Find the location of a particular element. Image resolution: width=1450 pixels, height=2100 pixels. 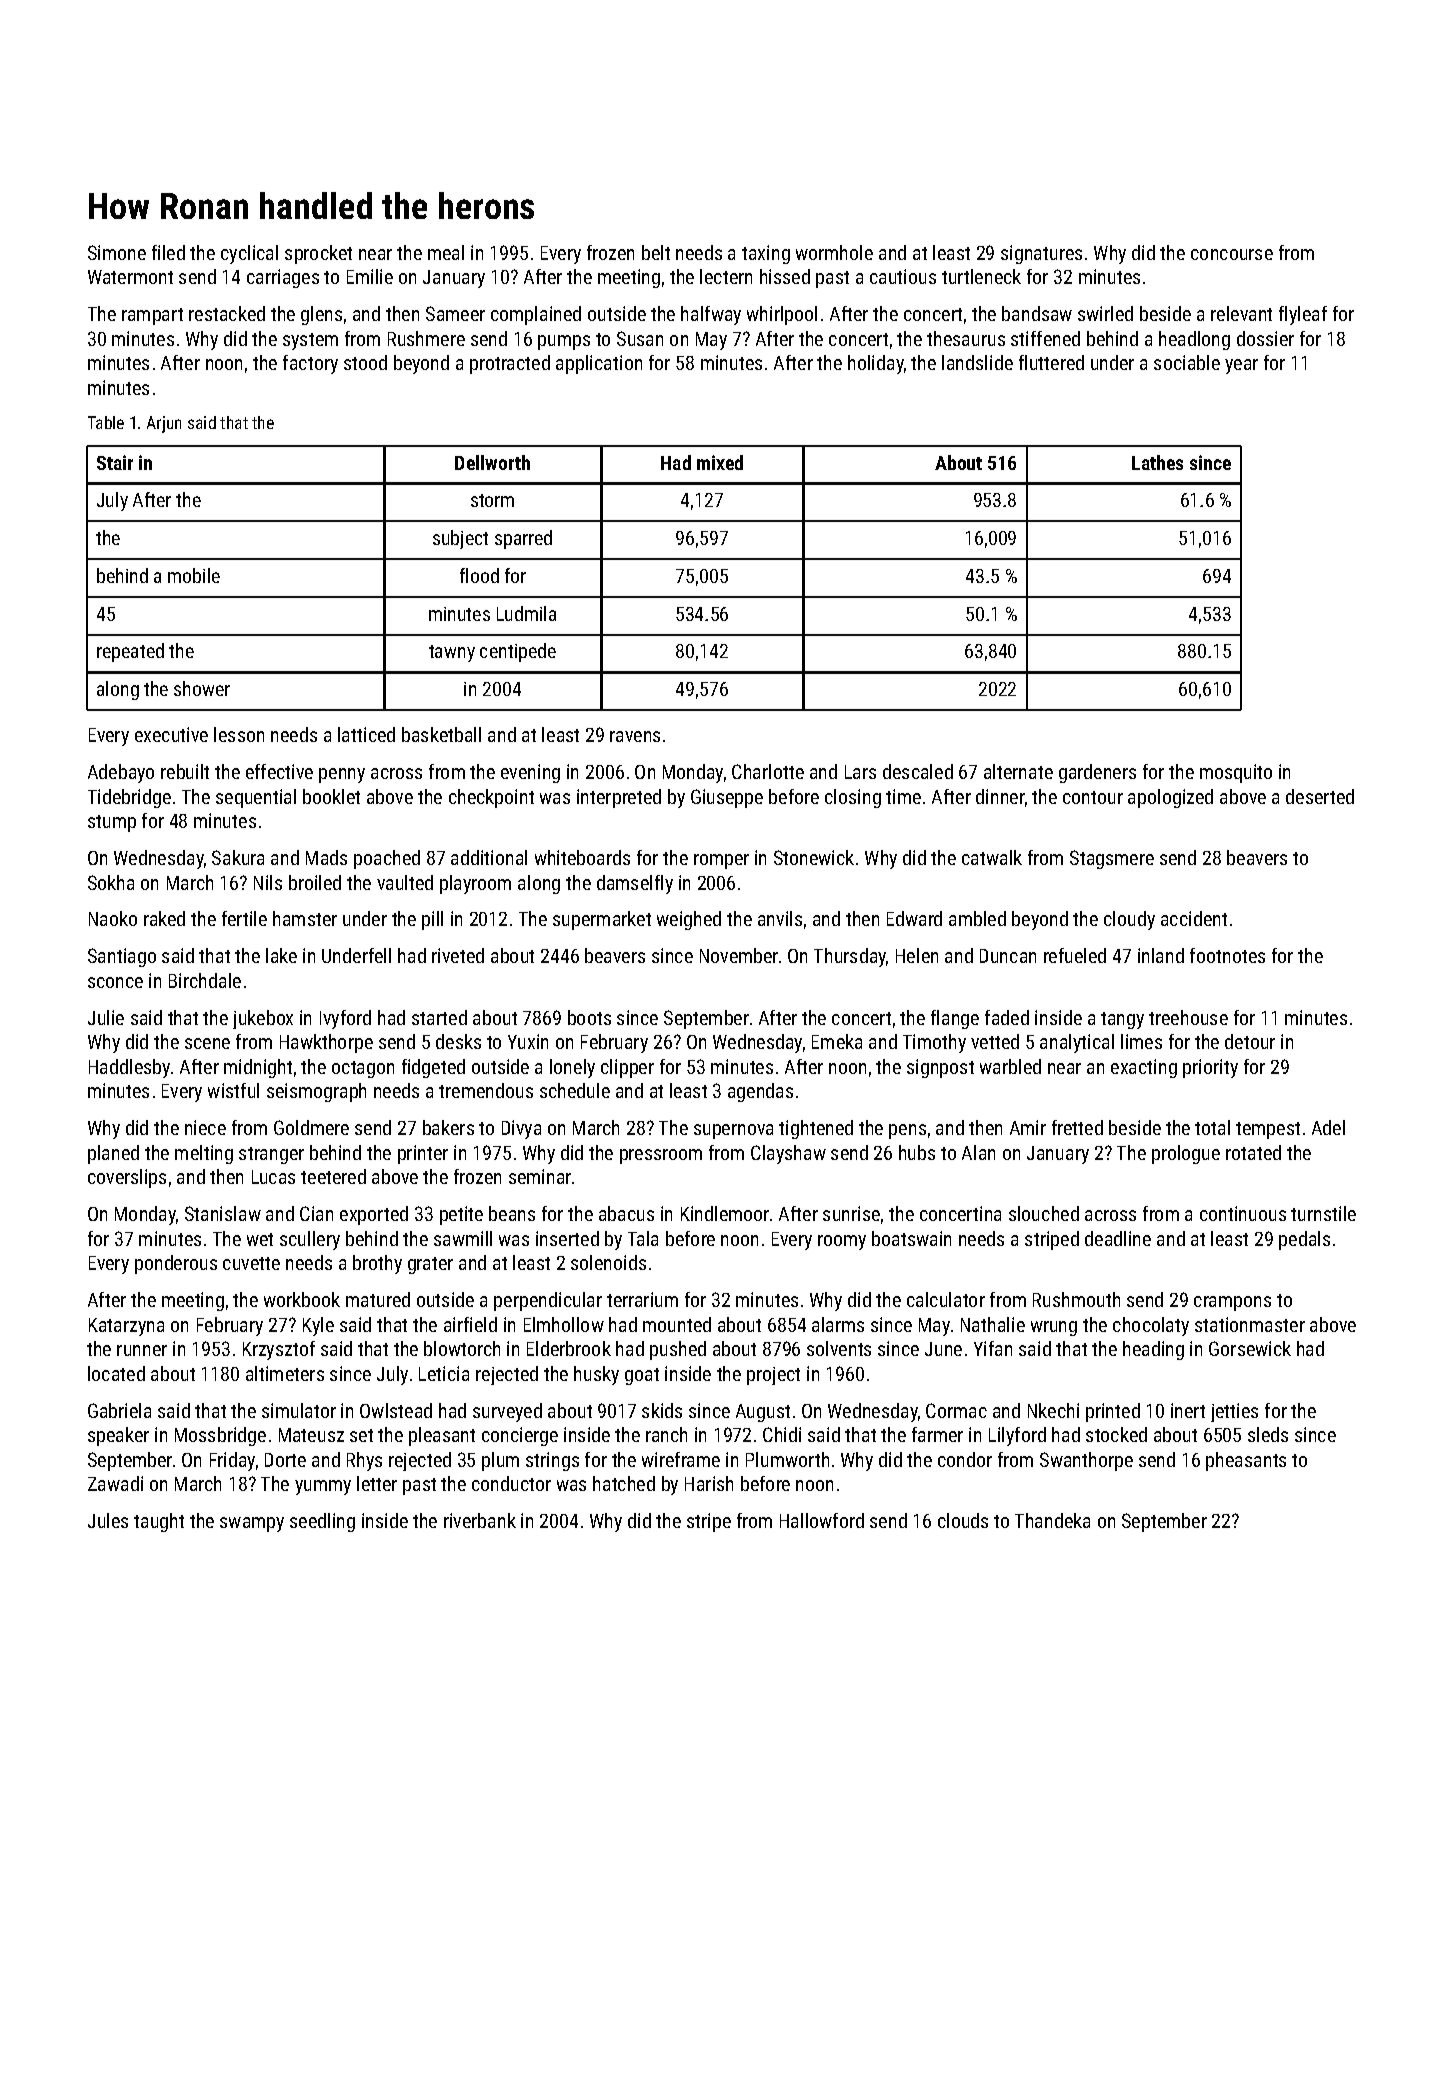

priority is located at coordinates (1210, 1068).
